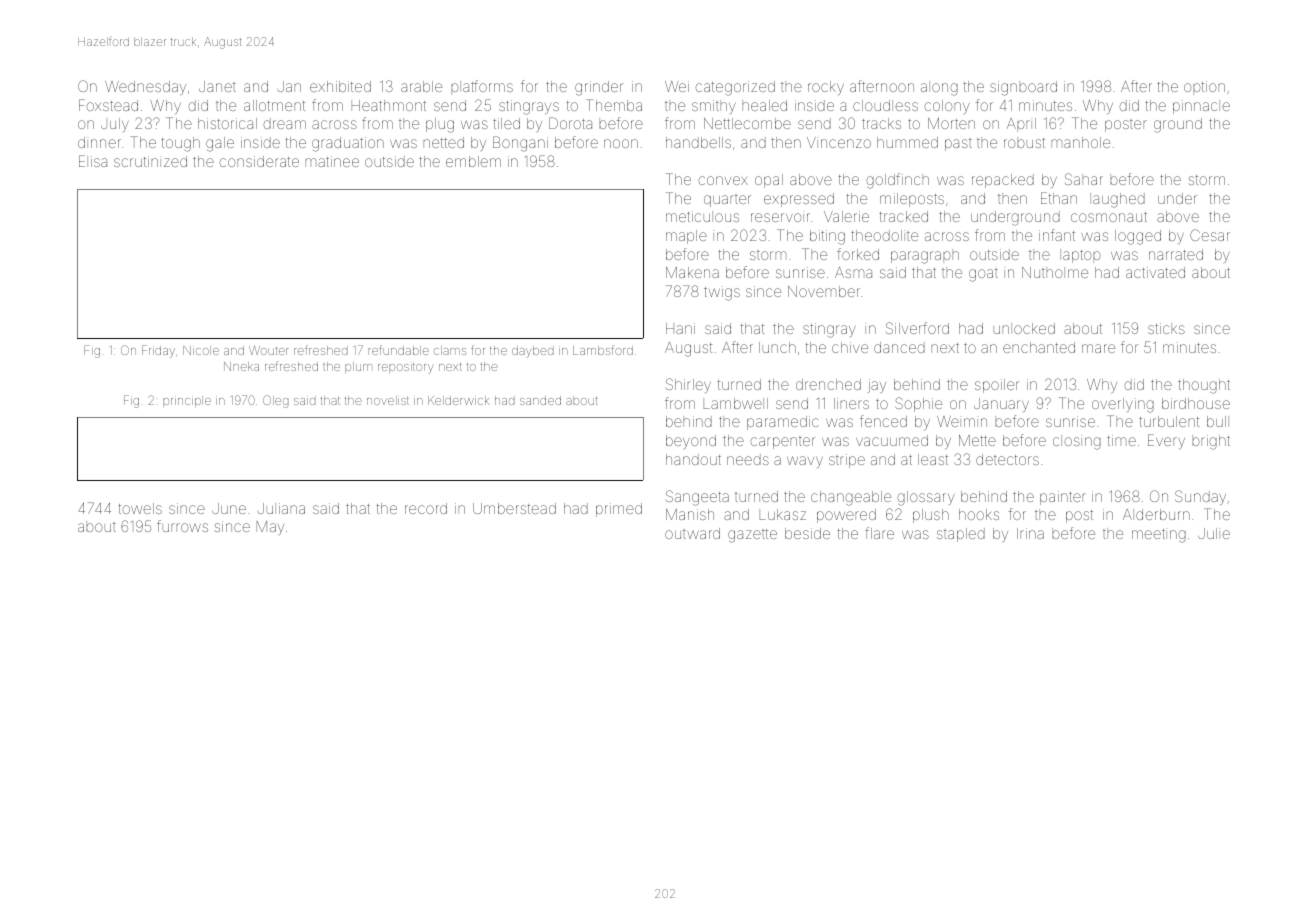 This screenshot has width=1308, height=924. Describe the element at coordinates (1030, 533) in the screenshot. I see `Irina` at that location.
